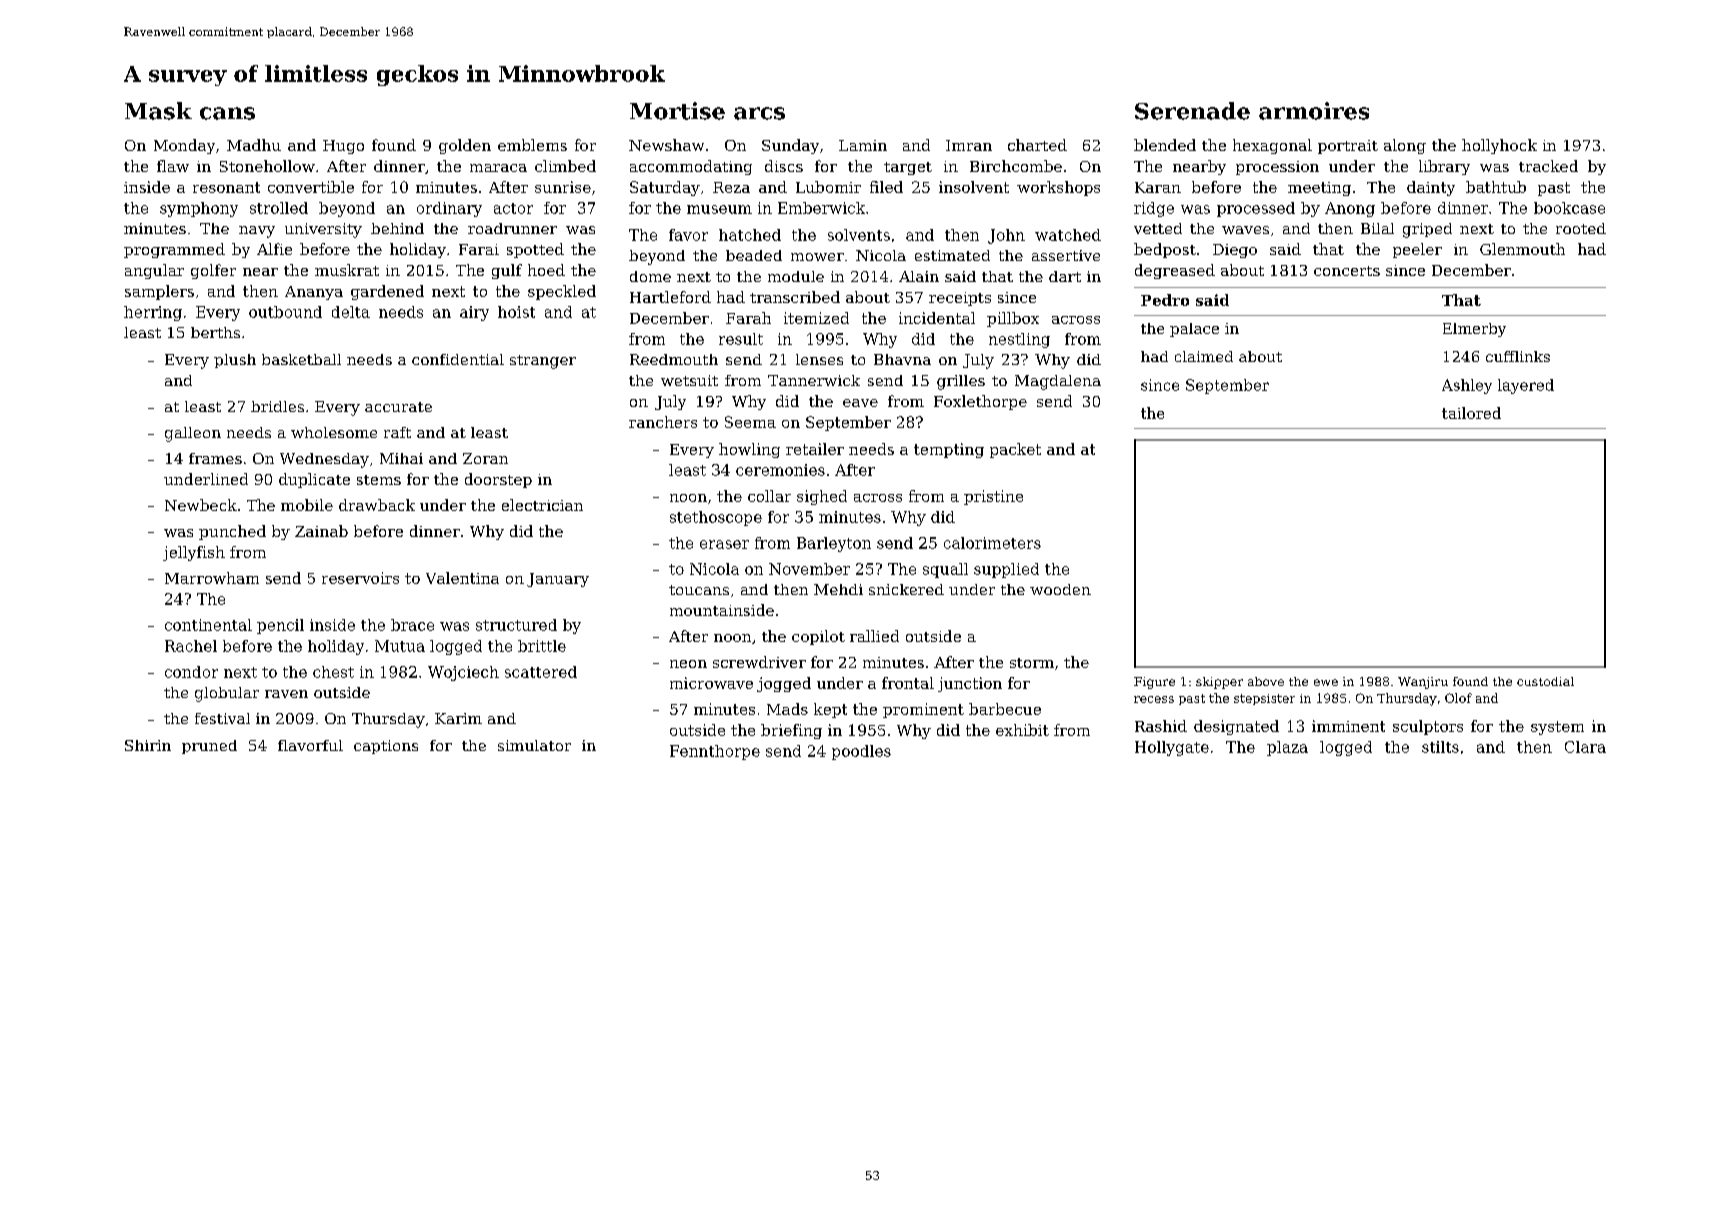 This image has height=1223, width=1730. Describe the element at coordinates (465, 146) in the image. I see `golden` at that location.
